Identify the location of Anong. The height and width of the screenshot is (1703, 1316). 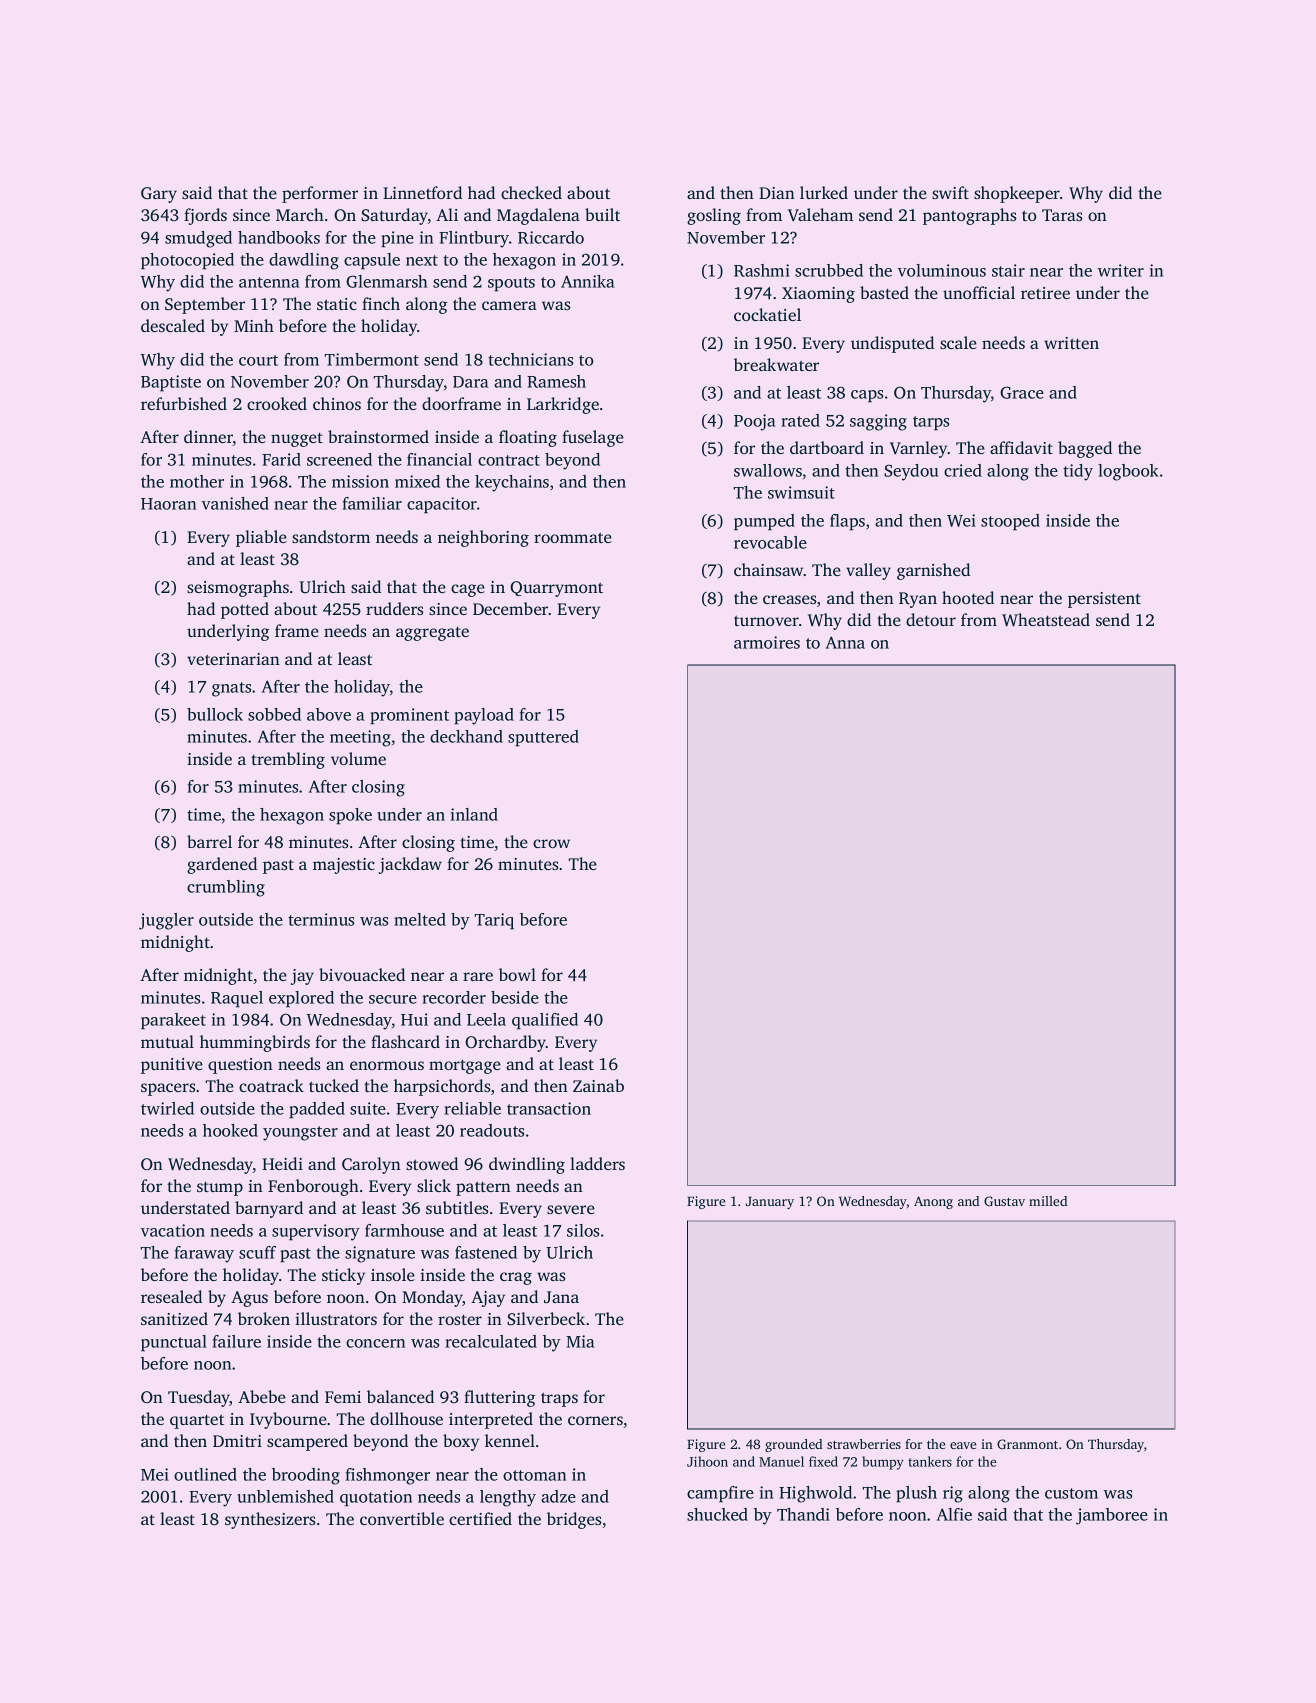
(933, 1202).
